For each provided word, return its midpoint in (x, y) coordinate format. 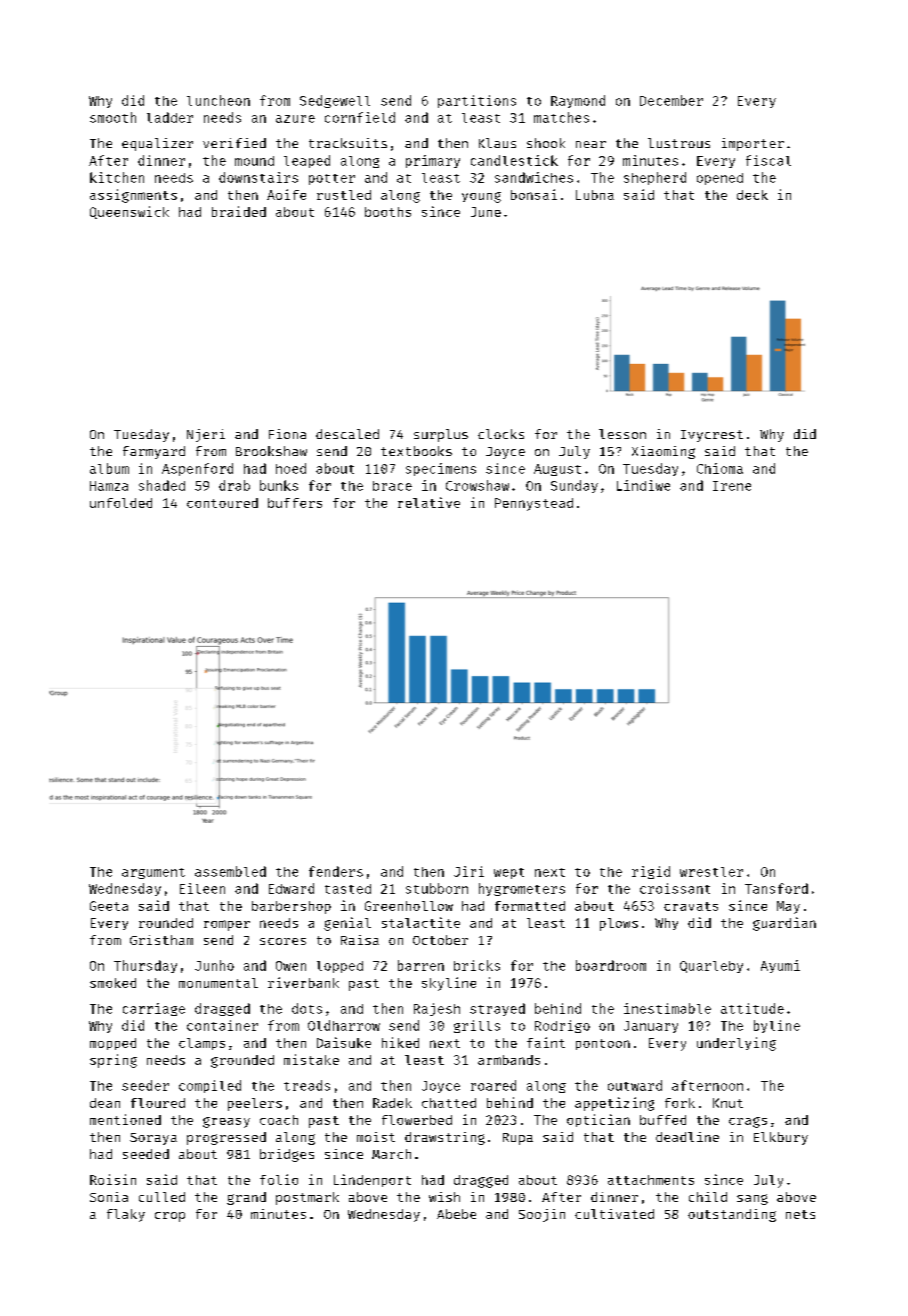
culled (162, 1197)
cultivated (614, 1214)
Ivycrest (712, 436)
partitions (477, 101)
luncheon (218, 100)
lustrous (679, 143)
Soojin (542, 1215)
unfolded (121, 503)
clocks (501, 434)
